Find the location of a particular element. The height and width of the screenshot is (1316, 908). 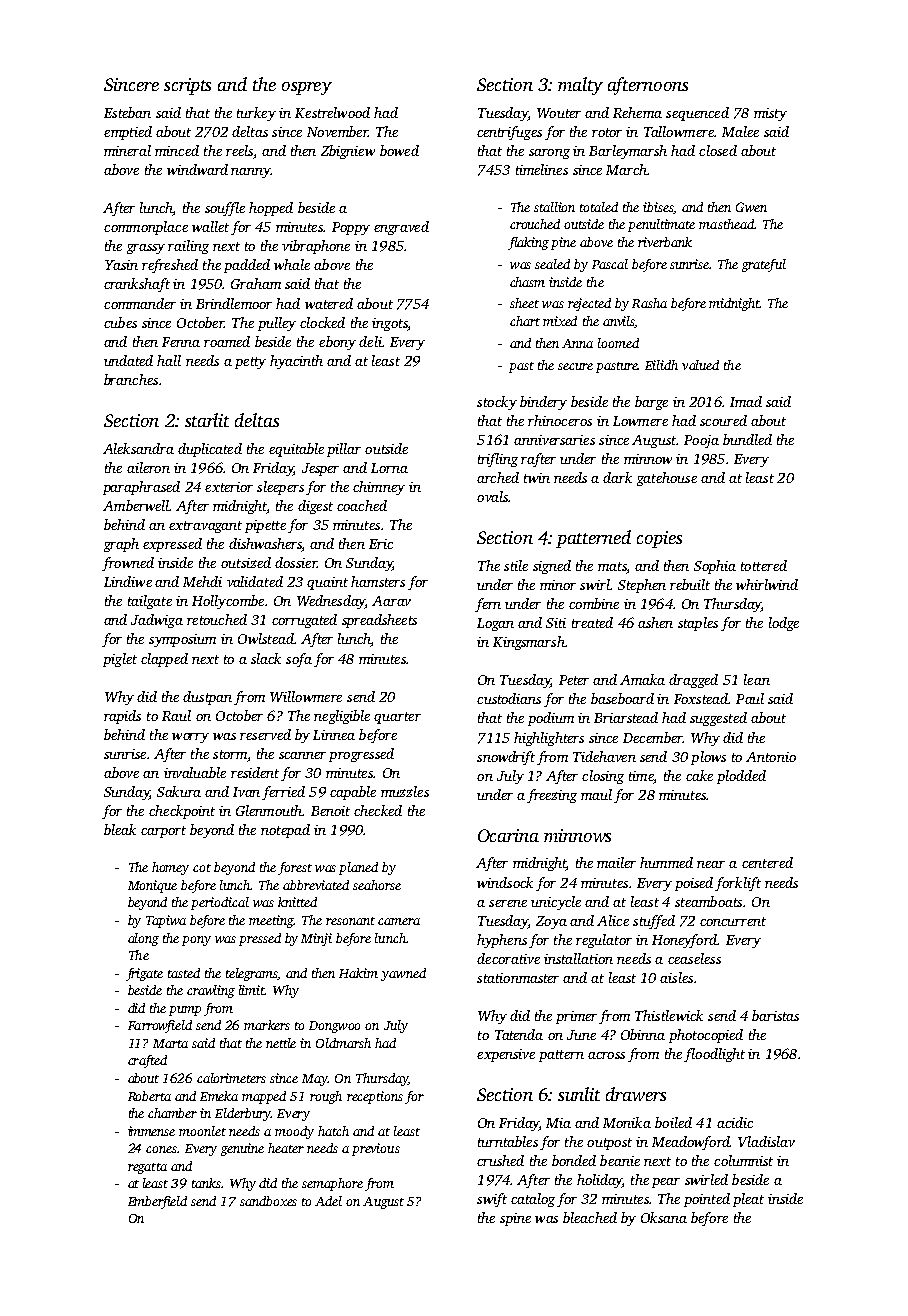

bundled is located at coordinates (747, 439).
